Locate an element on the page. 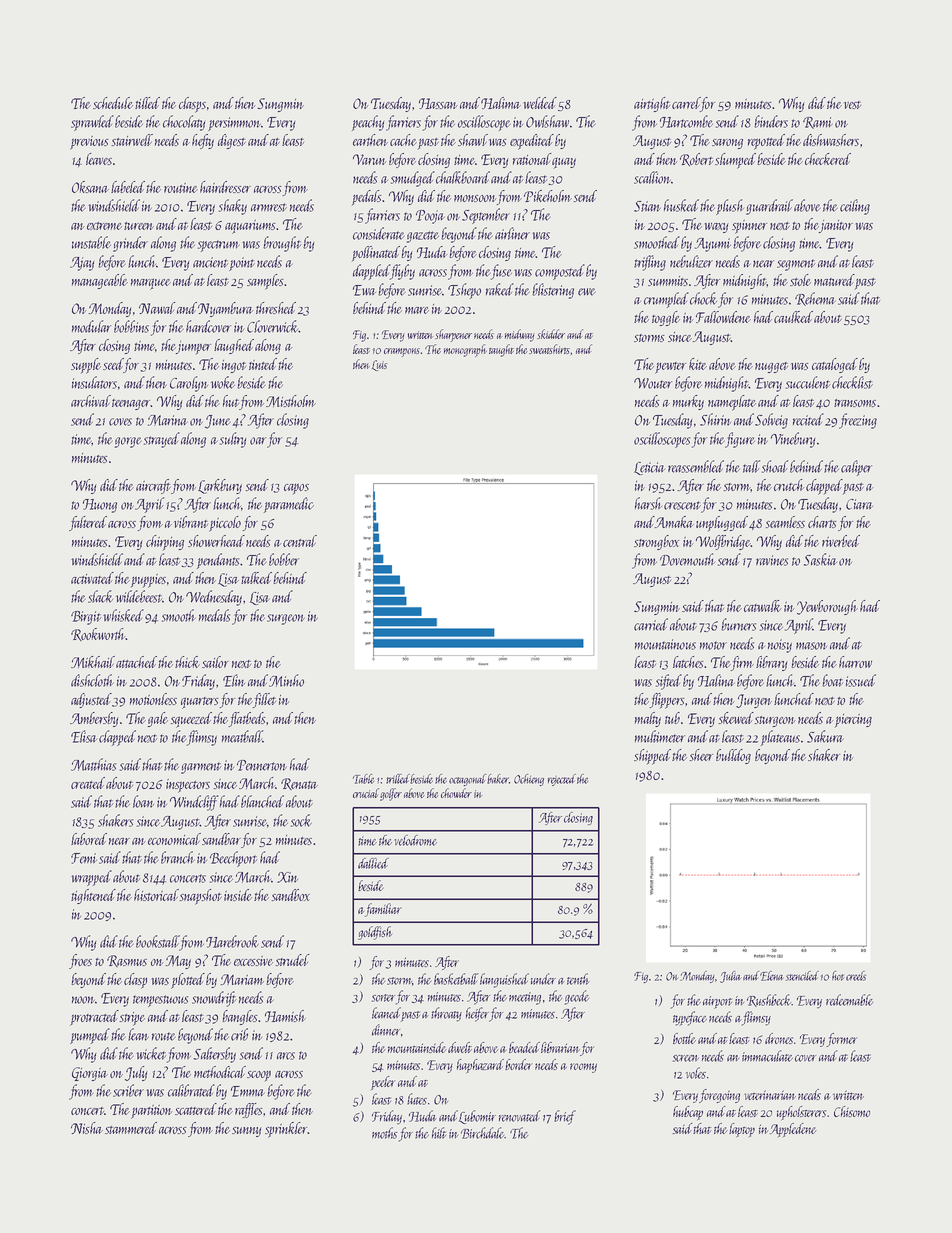 Image resolution: width=952 pixels, height=1233 pixels. Amaka is located at coordinates (674, 522).
